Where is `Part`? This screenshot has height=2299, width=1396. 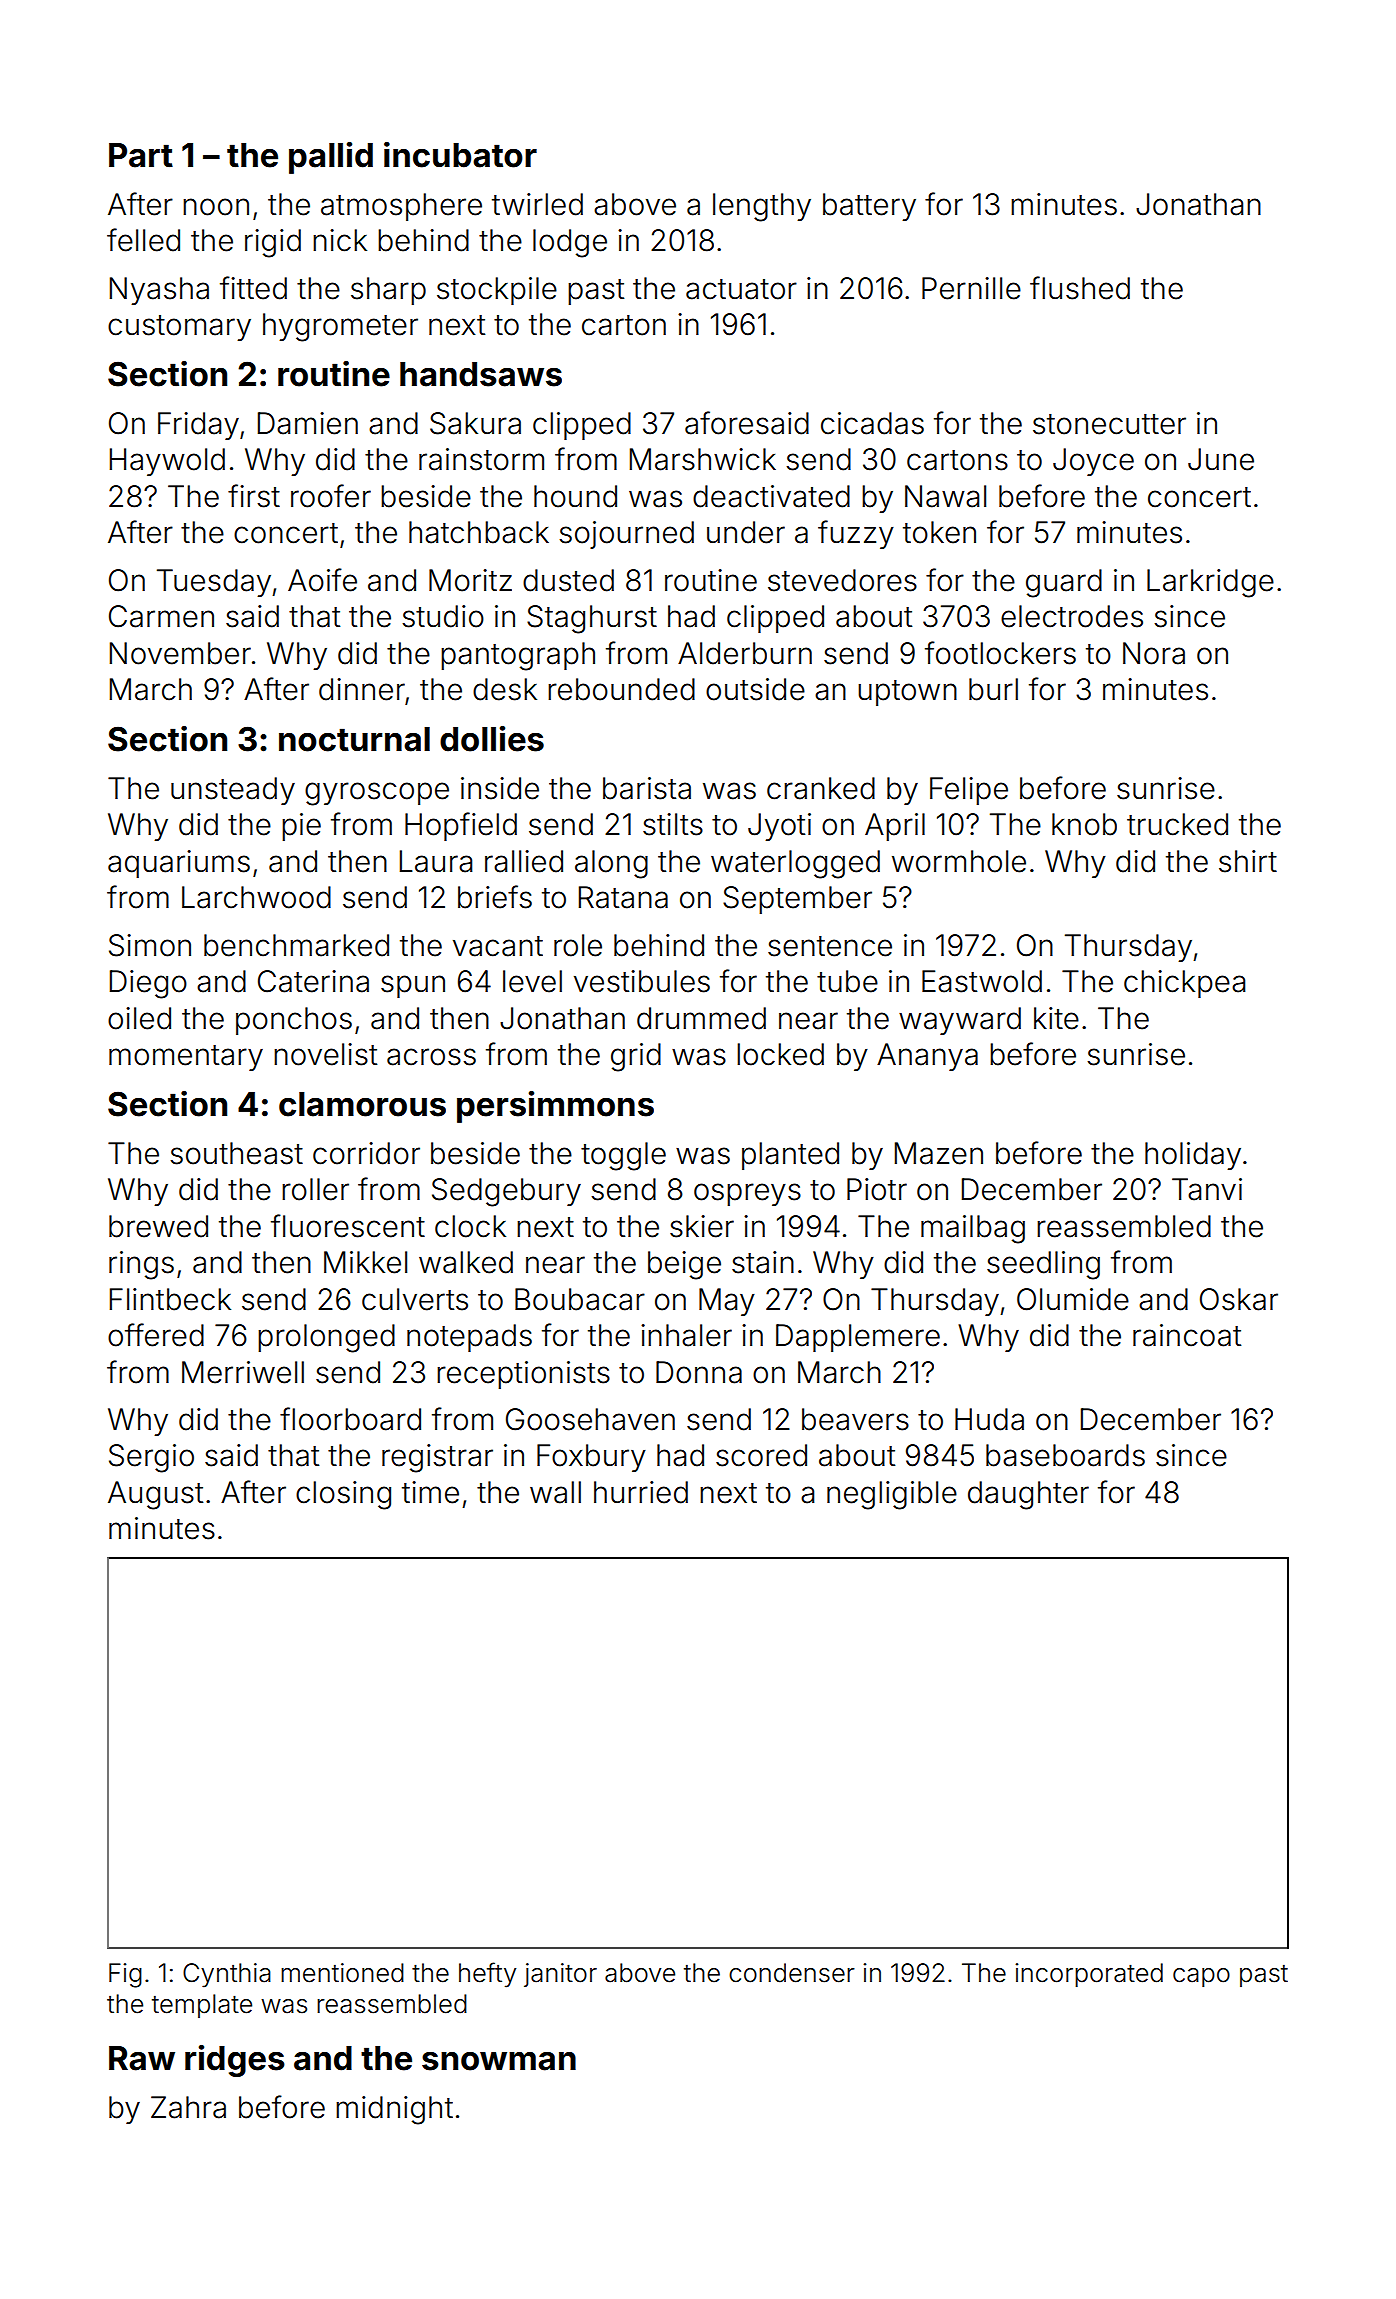
Part is located at coordinates (141, 155).
